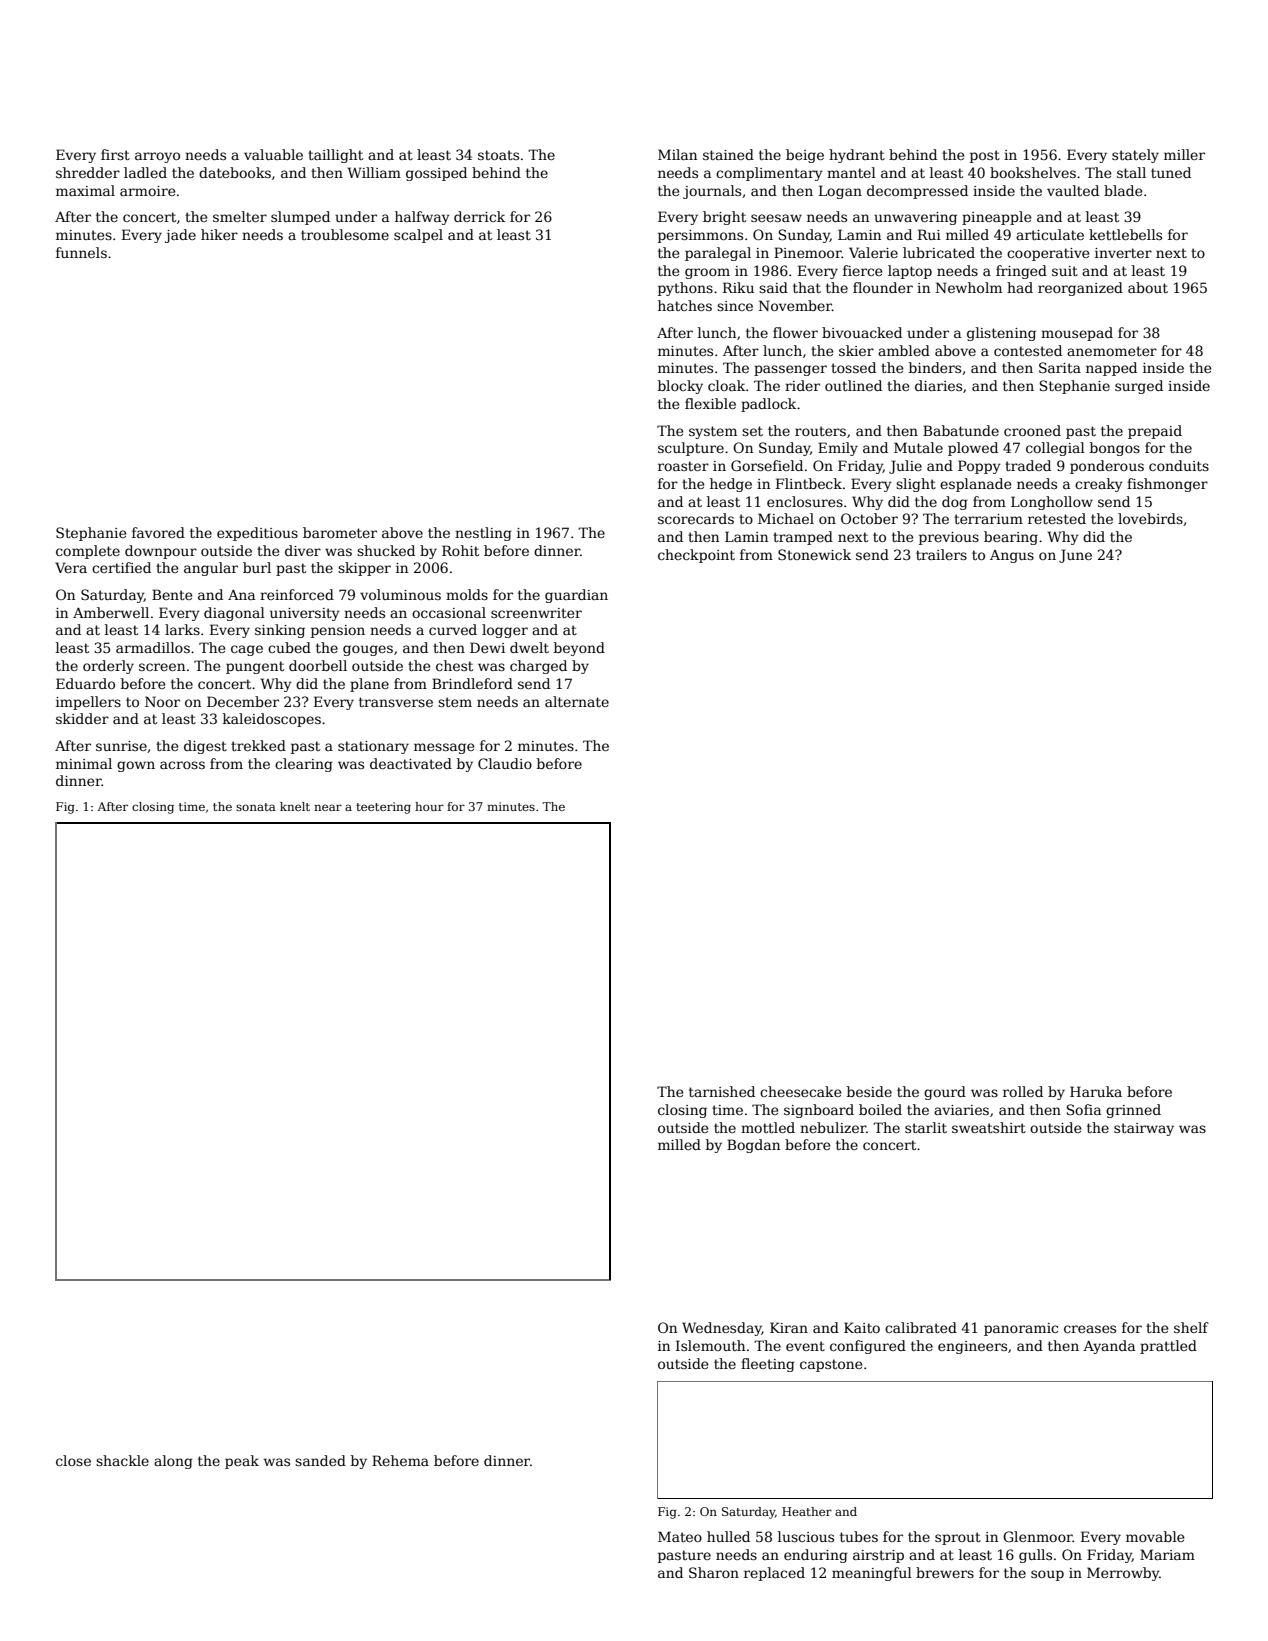 The height and width of the page is (1641, 1268). Describe the element at coordinates (945, 1572) in the page. I see `brewers` at that location.
